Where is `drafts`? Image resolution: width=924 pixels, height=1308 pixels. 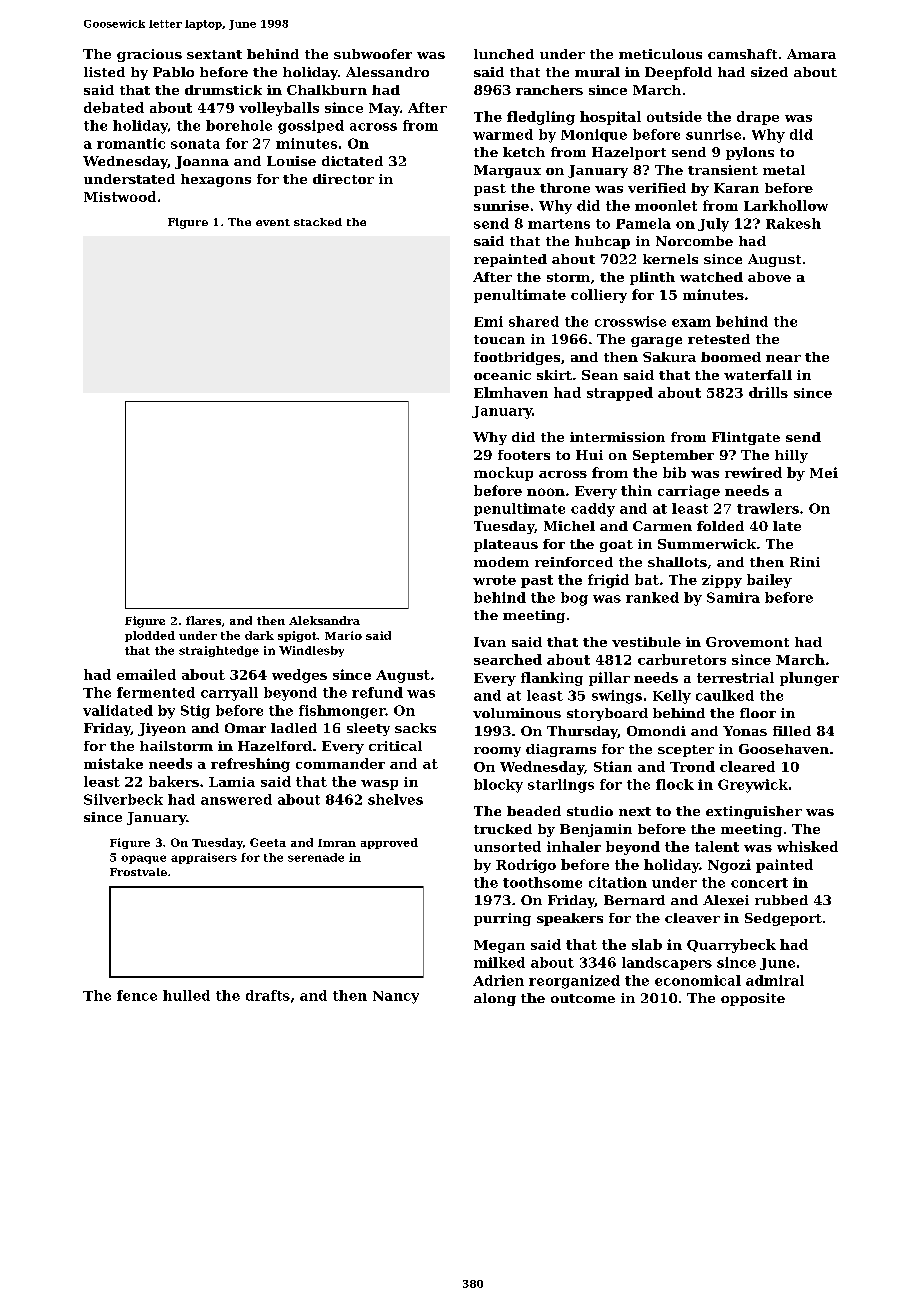
drafts is located at coordinates (268, 995).
